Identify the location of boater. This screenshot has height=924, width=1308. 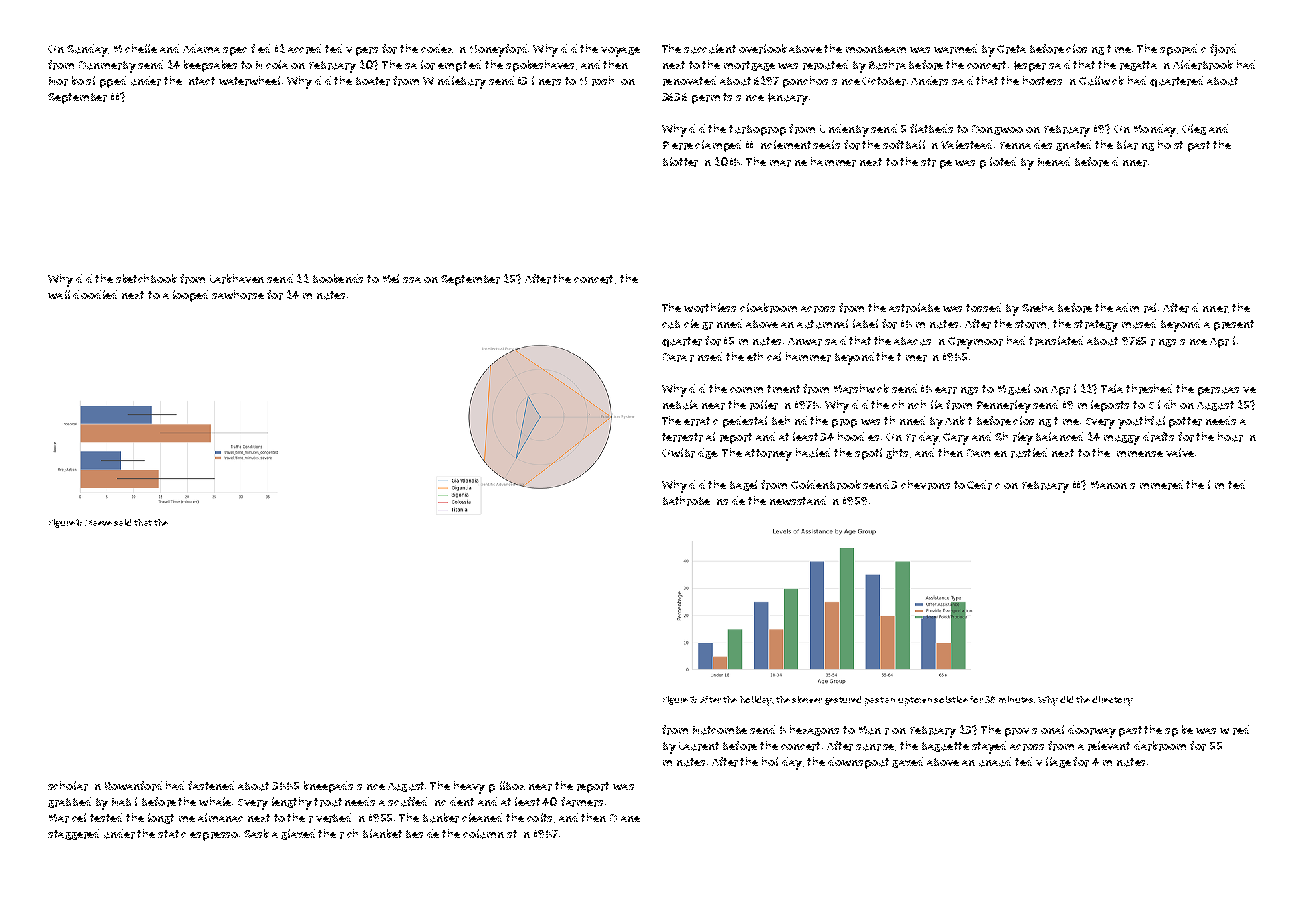
(373, 81).
